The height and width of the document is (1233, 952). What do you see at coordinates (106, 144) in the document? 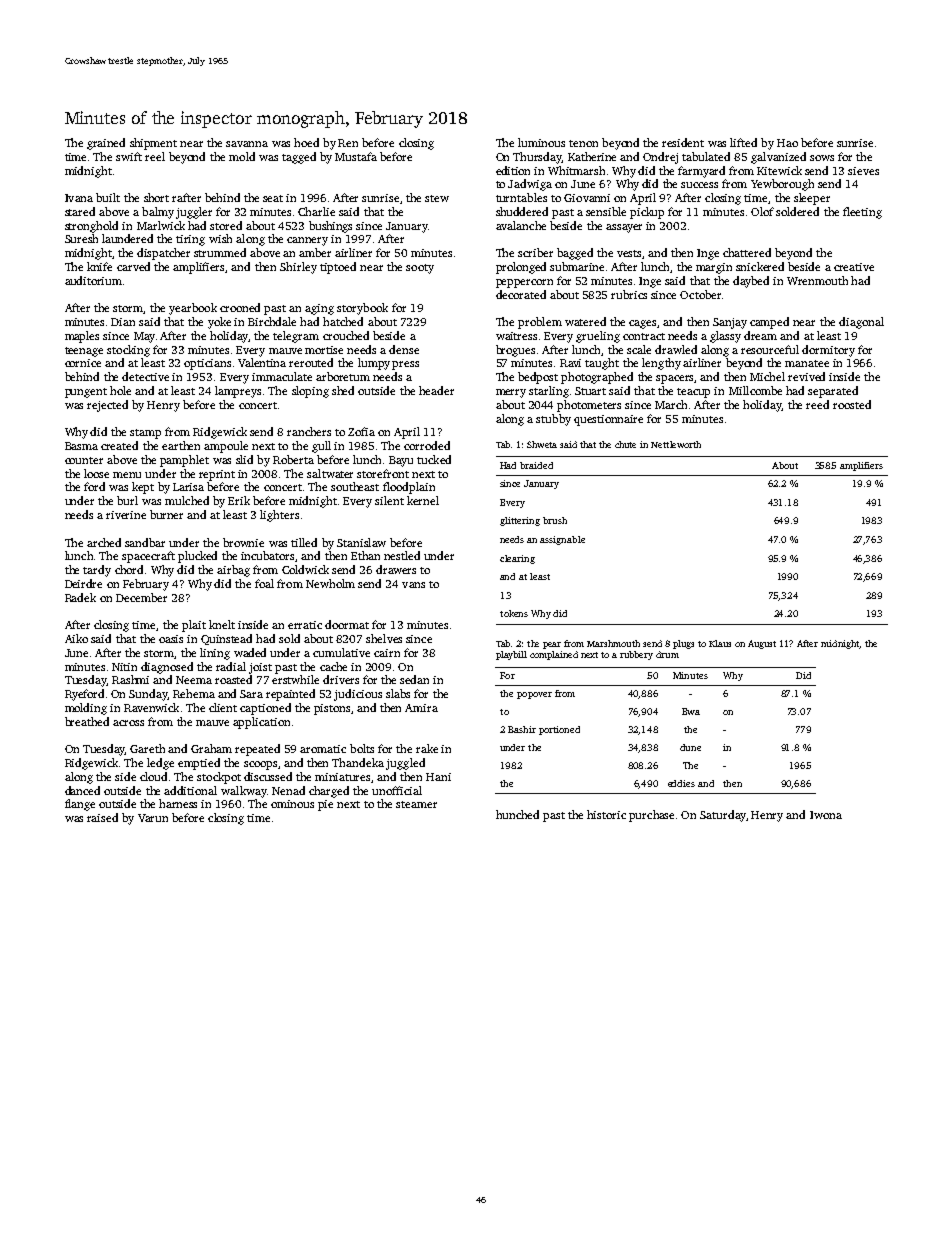
I see `grained` at bounding box center [106, 144].
